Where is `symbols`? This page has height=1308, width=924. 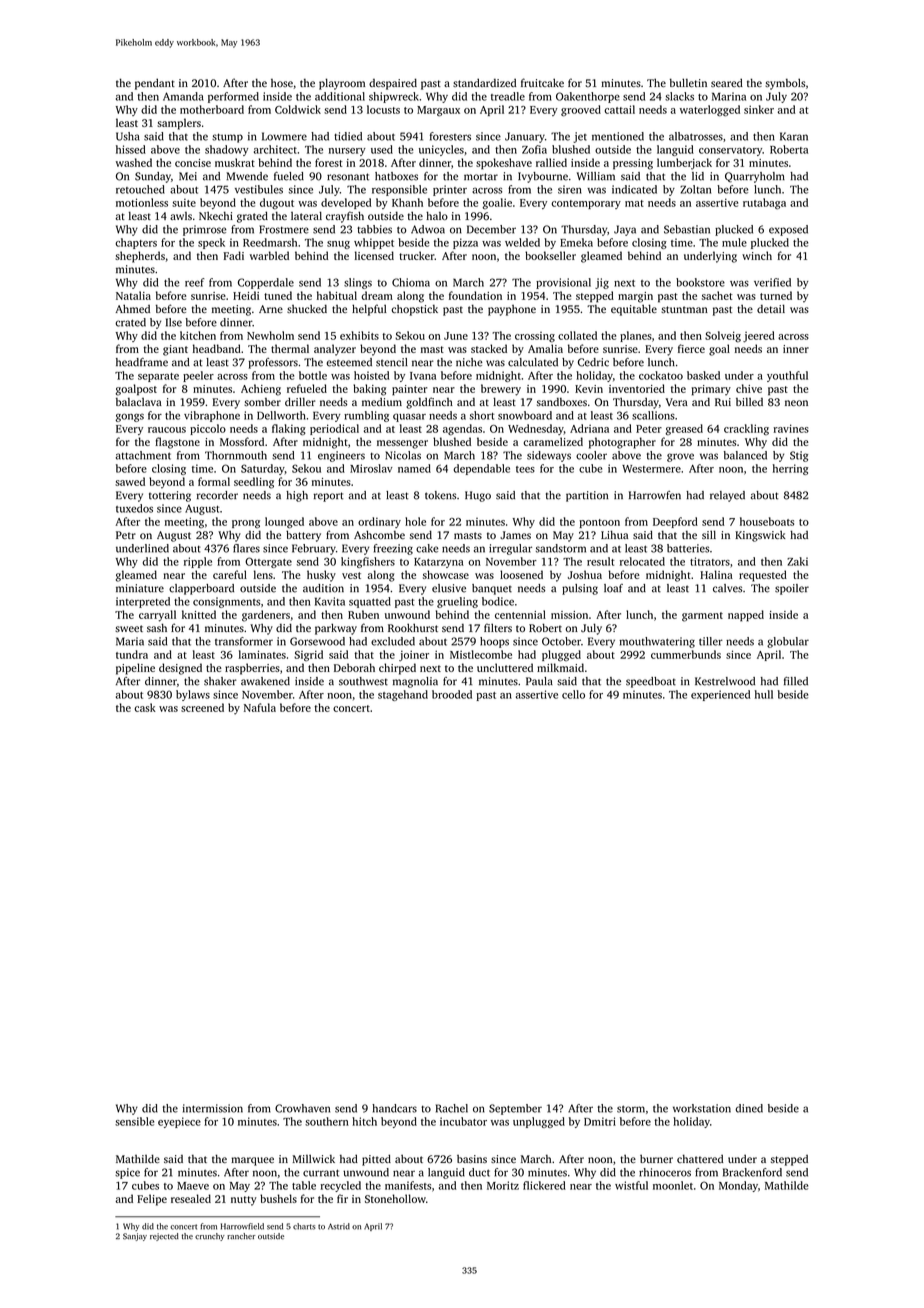 symbols is located at coordinates (785, 84).
